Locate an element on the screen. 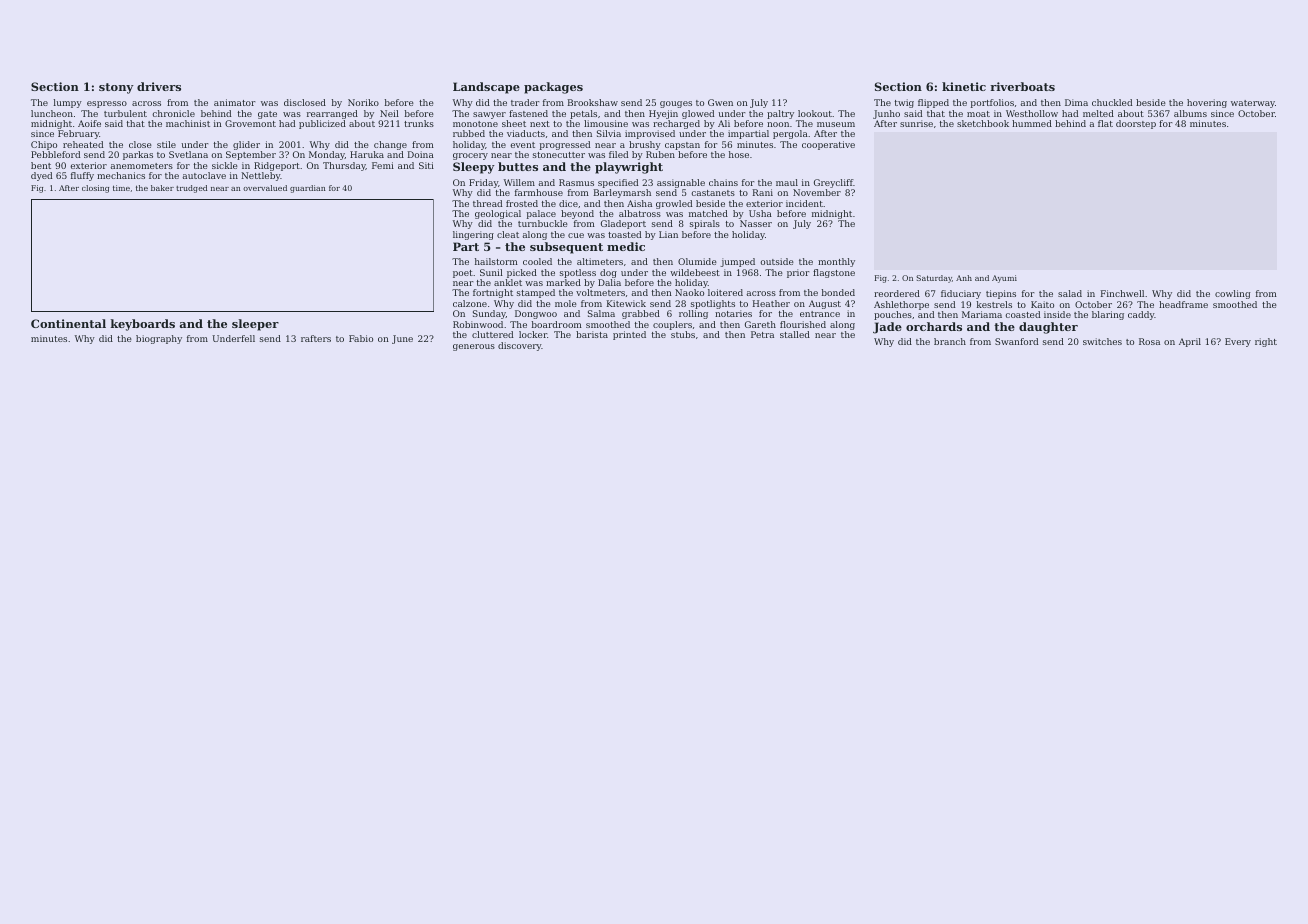 This screenshot has height=924, width=1308. generous is located at coordinates (474, 347).
